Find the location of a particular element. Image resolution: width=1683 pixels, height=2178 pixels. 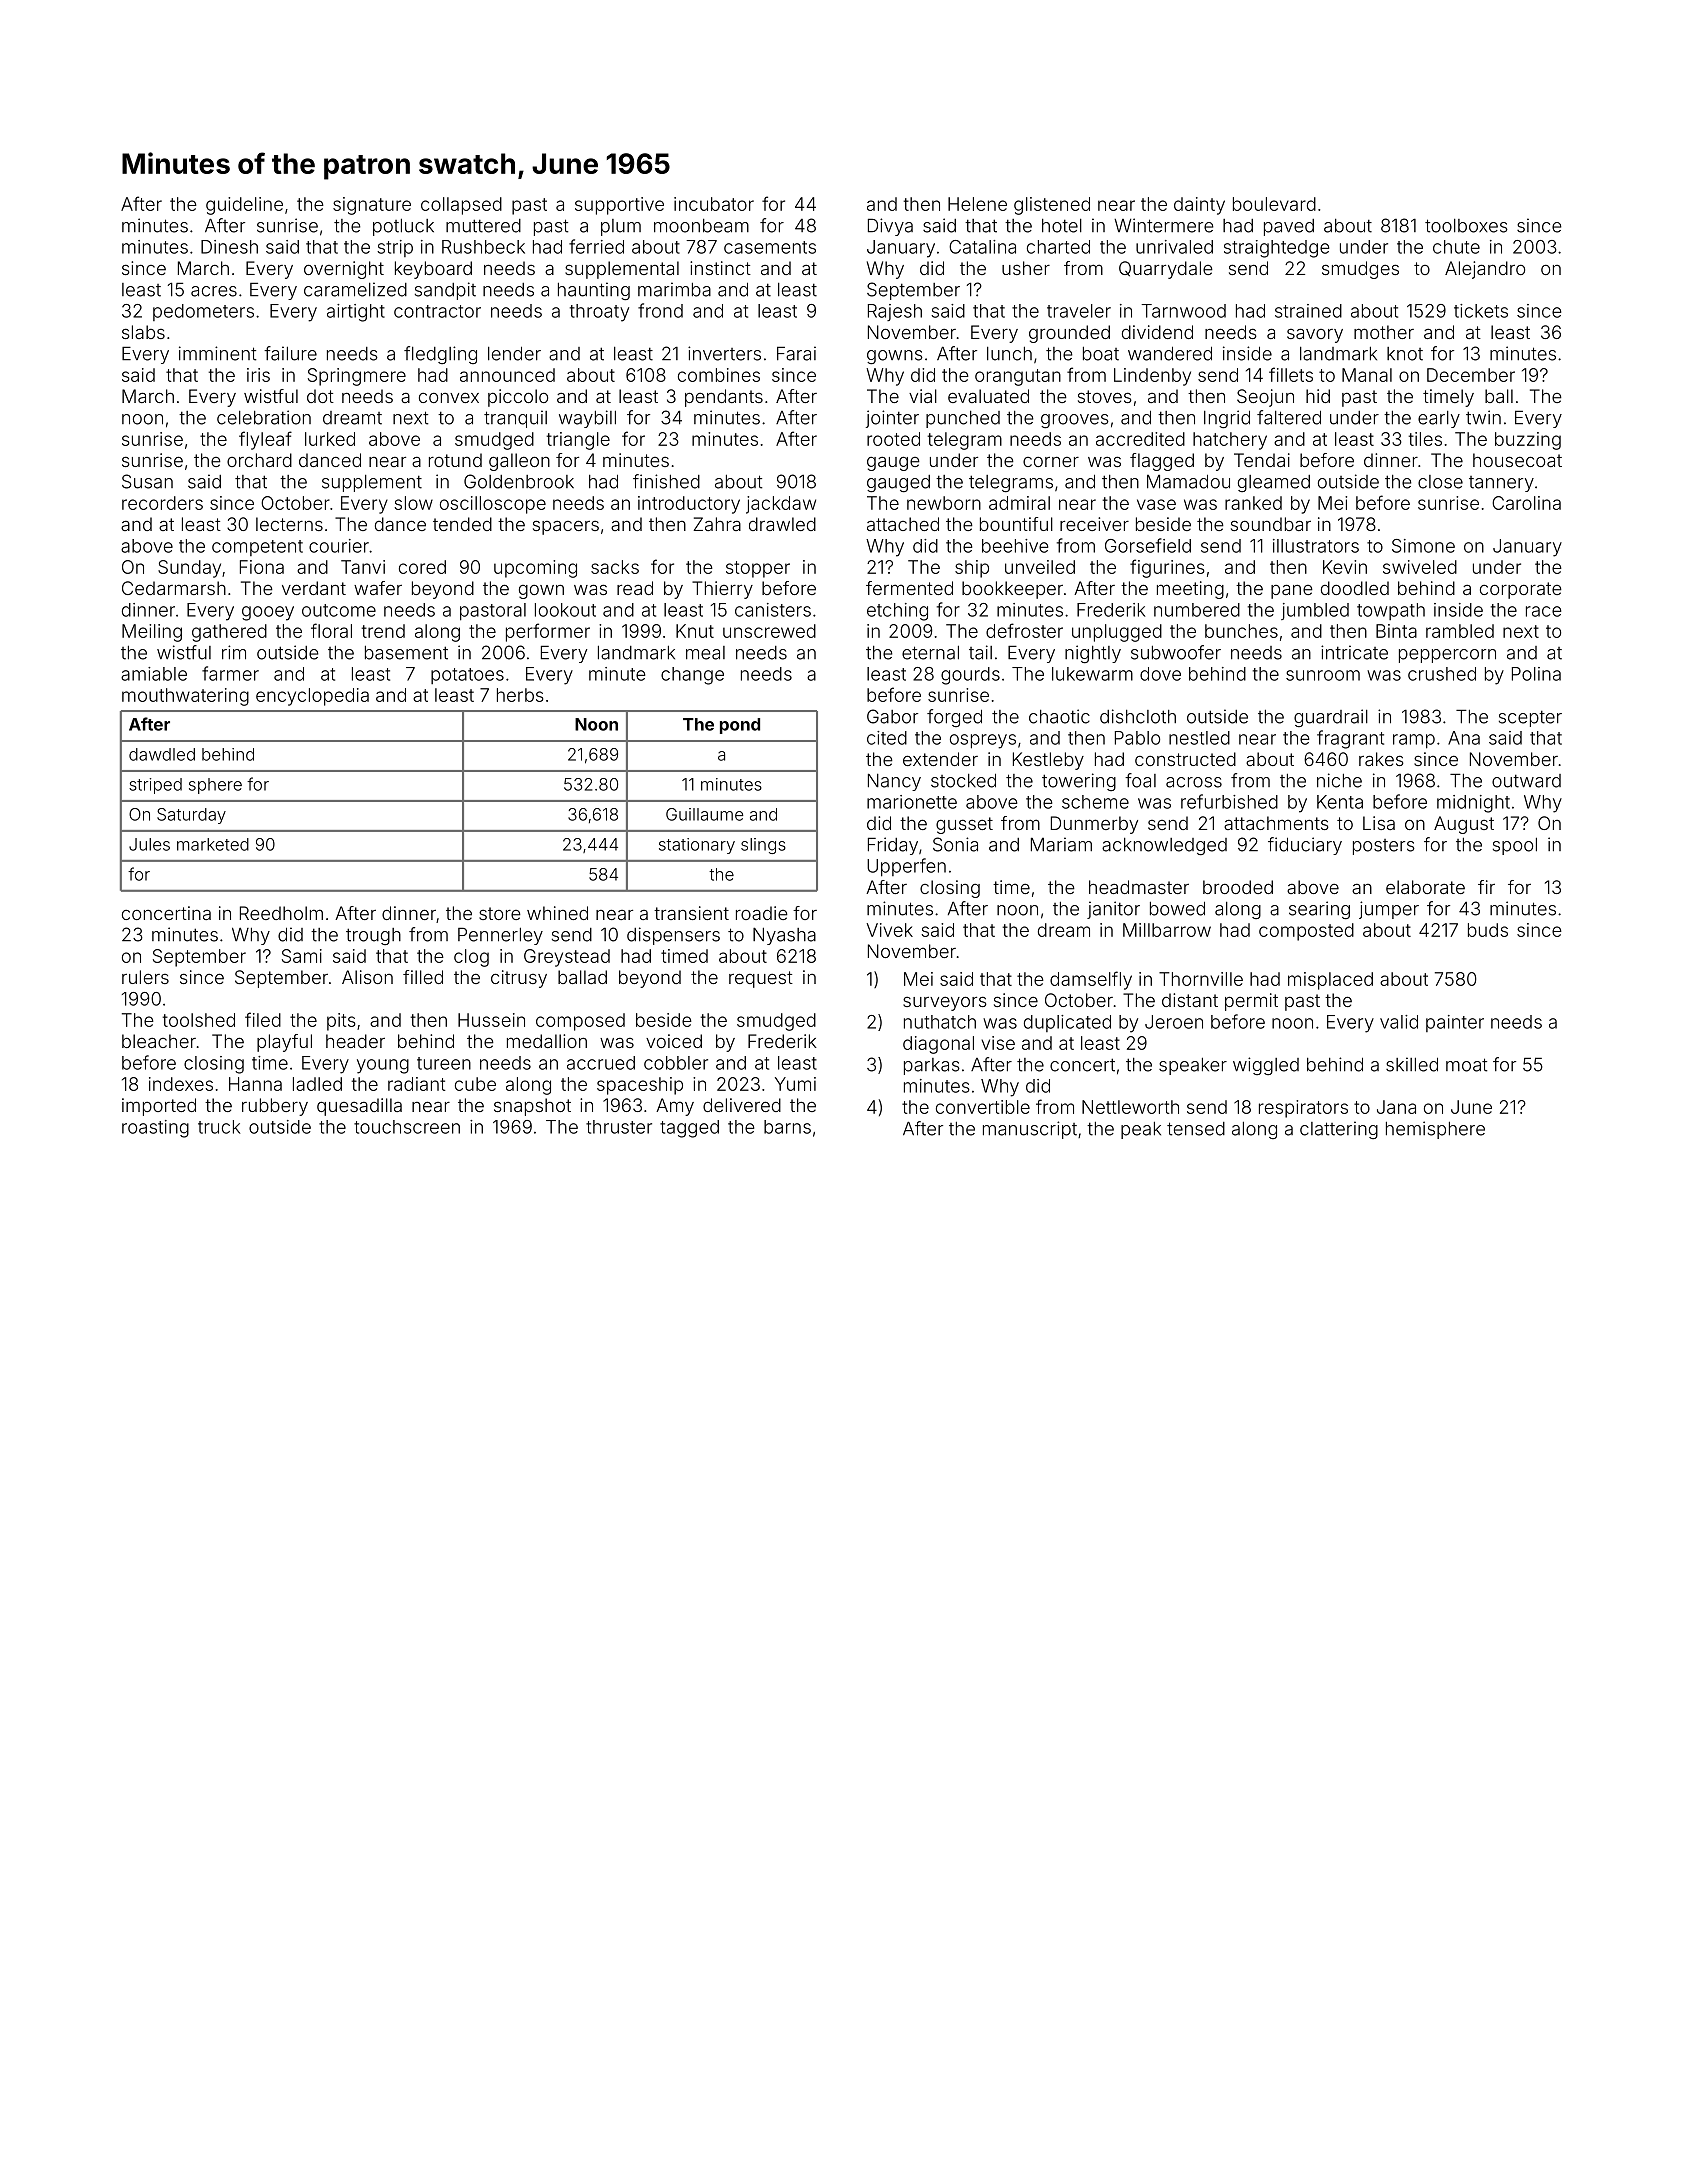

indexes is located at coordinates (181, 1084).
